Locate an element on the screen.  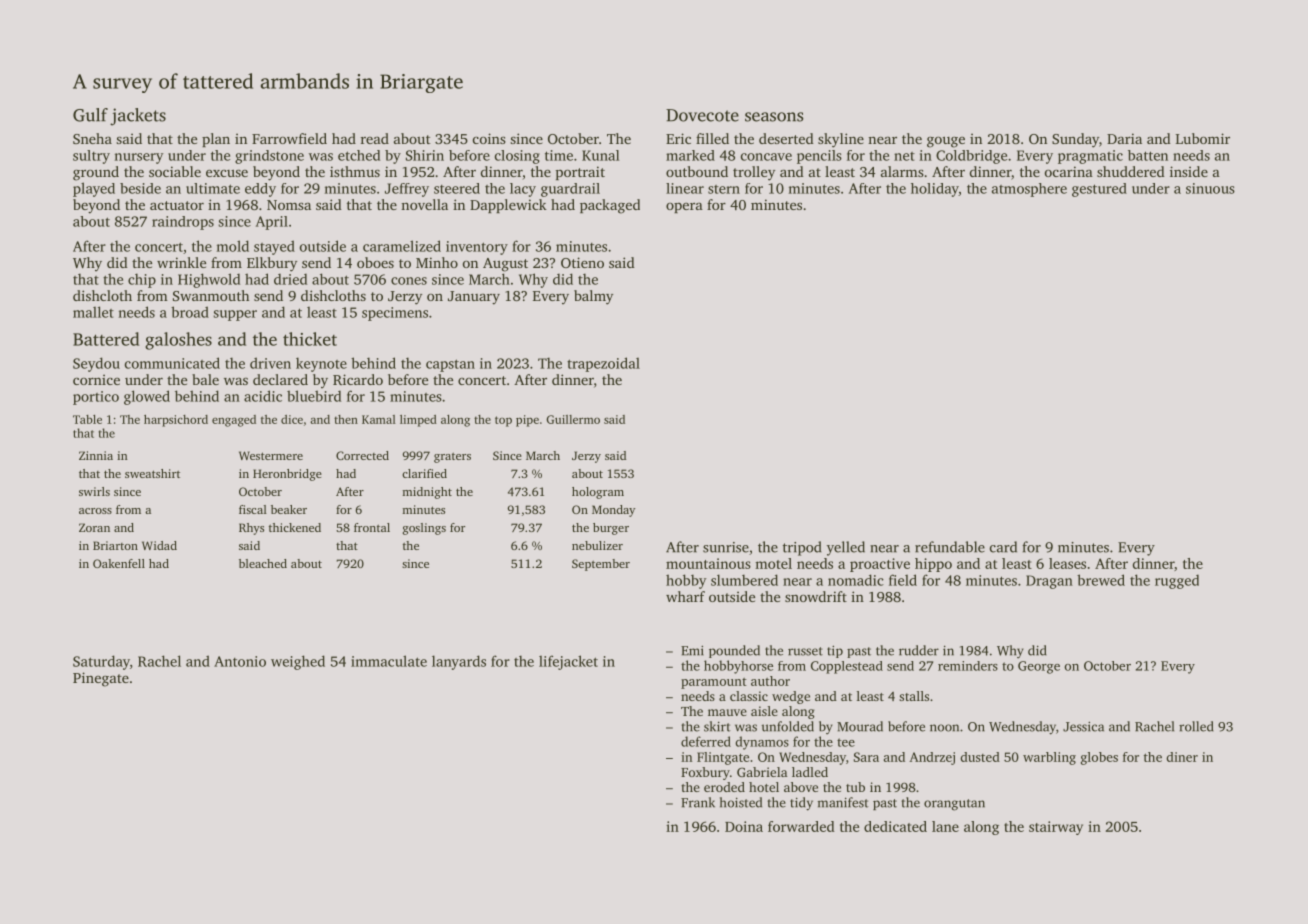
Otieno is located at coordinates (582, 262).
